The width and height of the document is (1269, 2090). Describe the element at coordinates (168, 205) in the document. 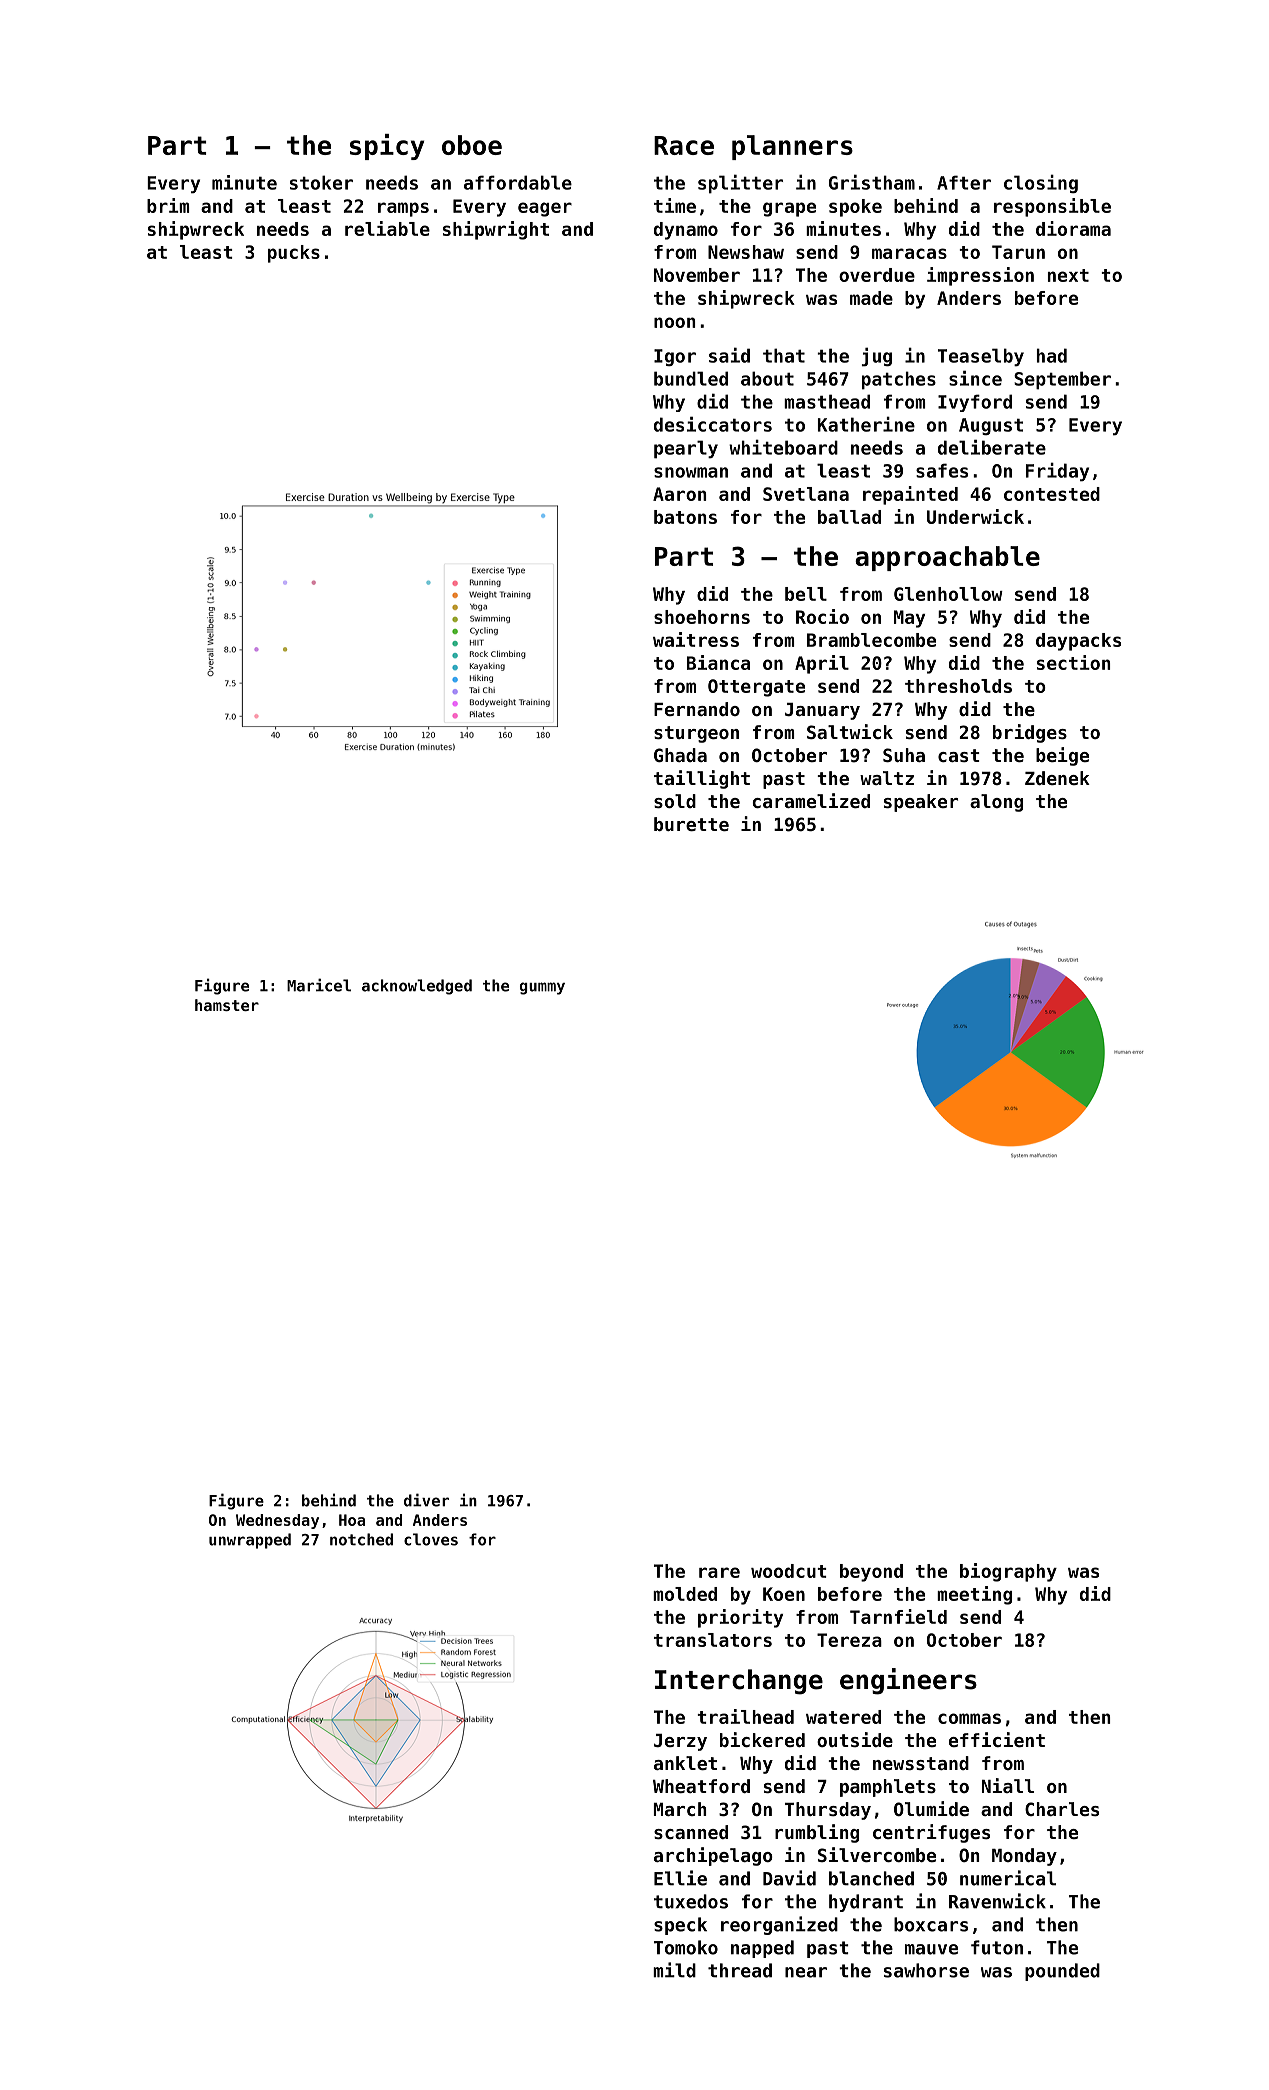

I see `brim` at that location.
